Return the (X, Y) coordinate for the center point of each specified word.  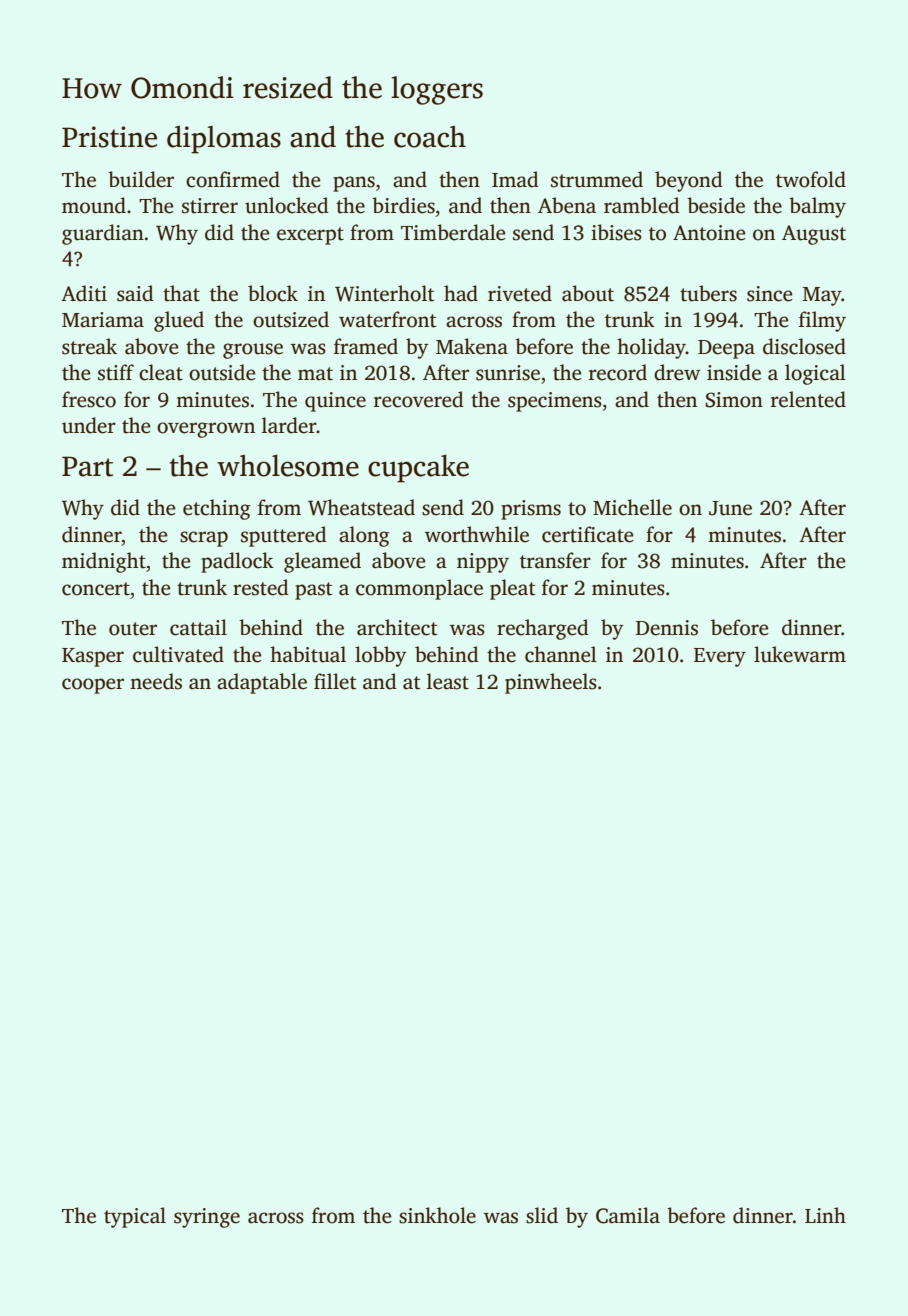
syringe (207, 1218)
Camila (628, 1215)
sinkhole (437, 1215)
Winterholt (384, 293)
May (822, 296)
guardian (103, 234)
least (448, 681)
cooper (93, 686)
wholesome (288, 466)
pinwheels (551, 683)
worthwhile (477, 534)
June (730, 508)
